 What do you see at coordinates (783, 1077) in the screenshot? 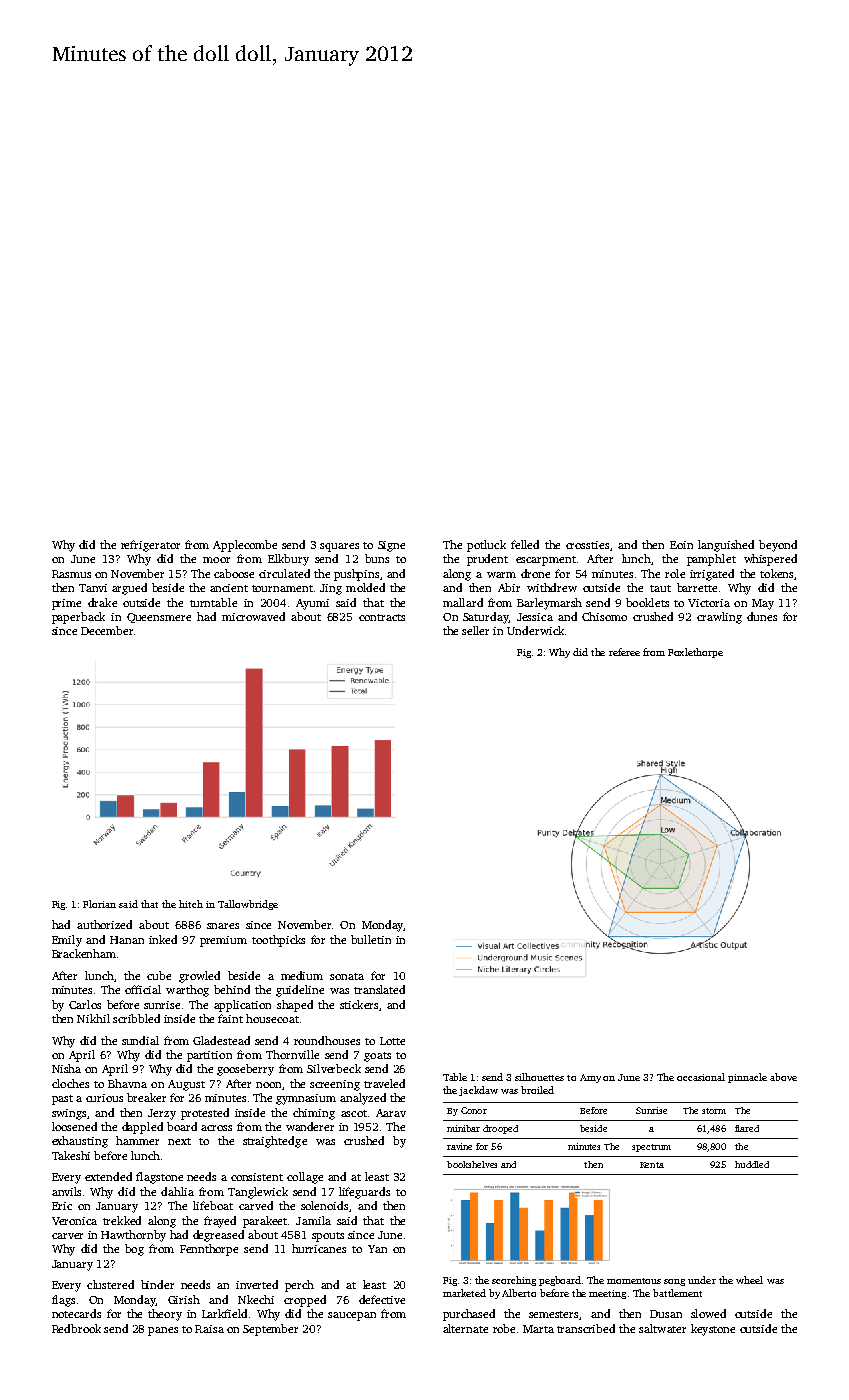
I see `above` at bounding box center [783, 1077].
